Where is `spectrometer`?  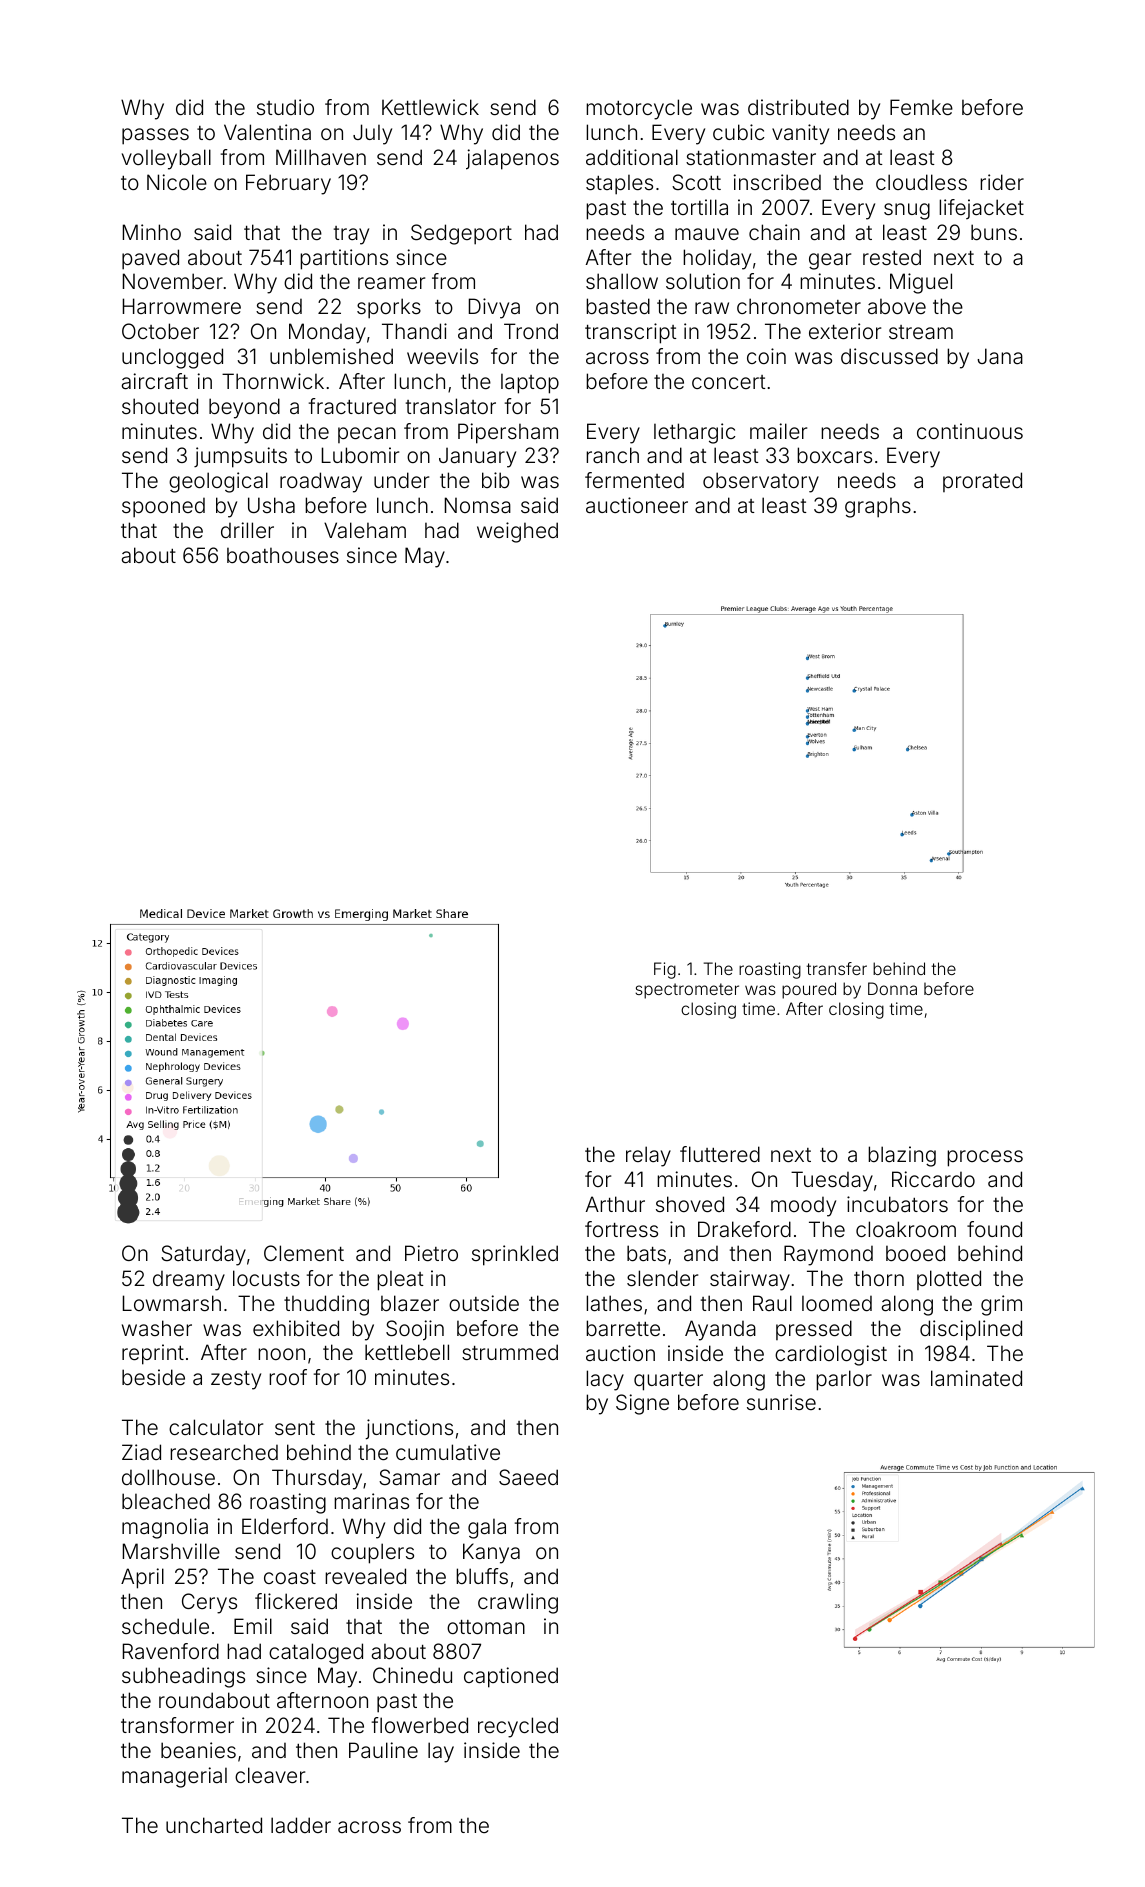 spectrometer is located at coordinates (687, 991).
